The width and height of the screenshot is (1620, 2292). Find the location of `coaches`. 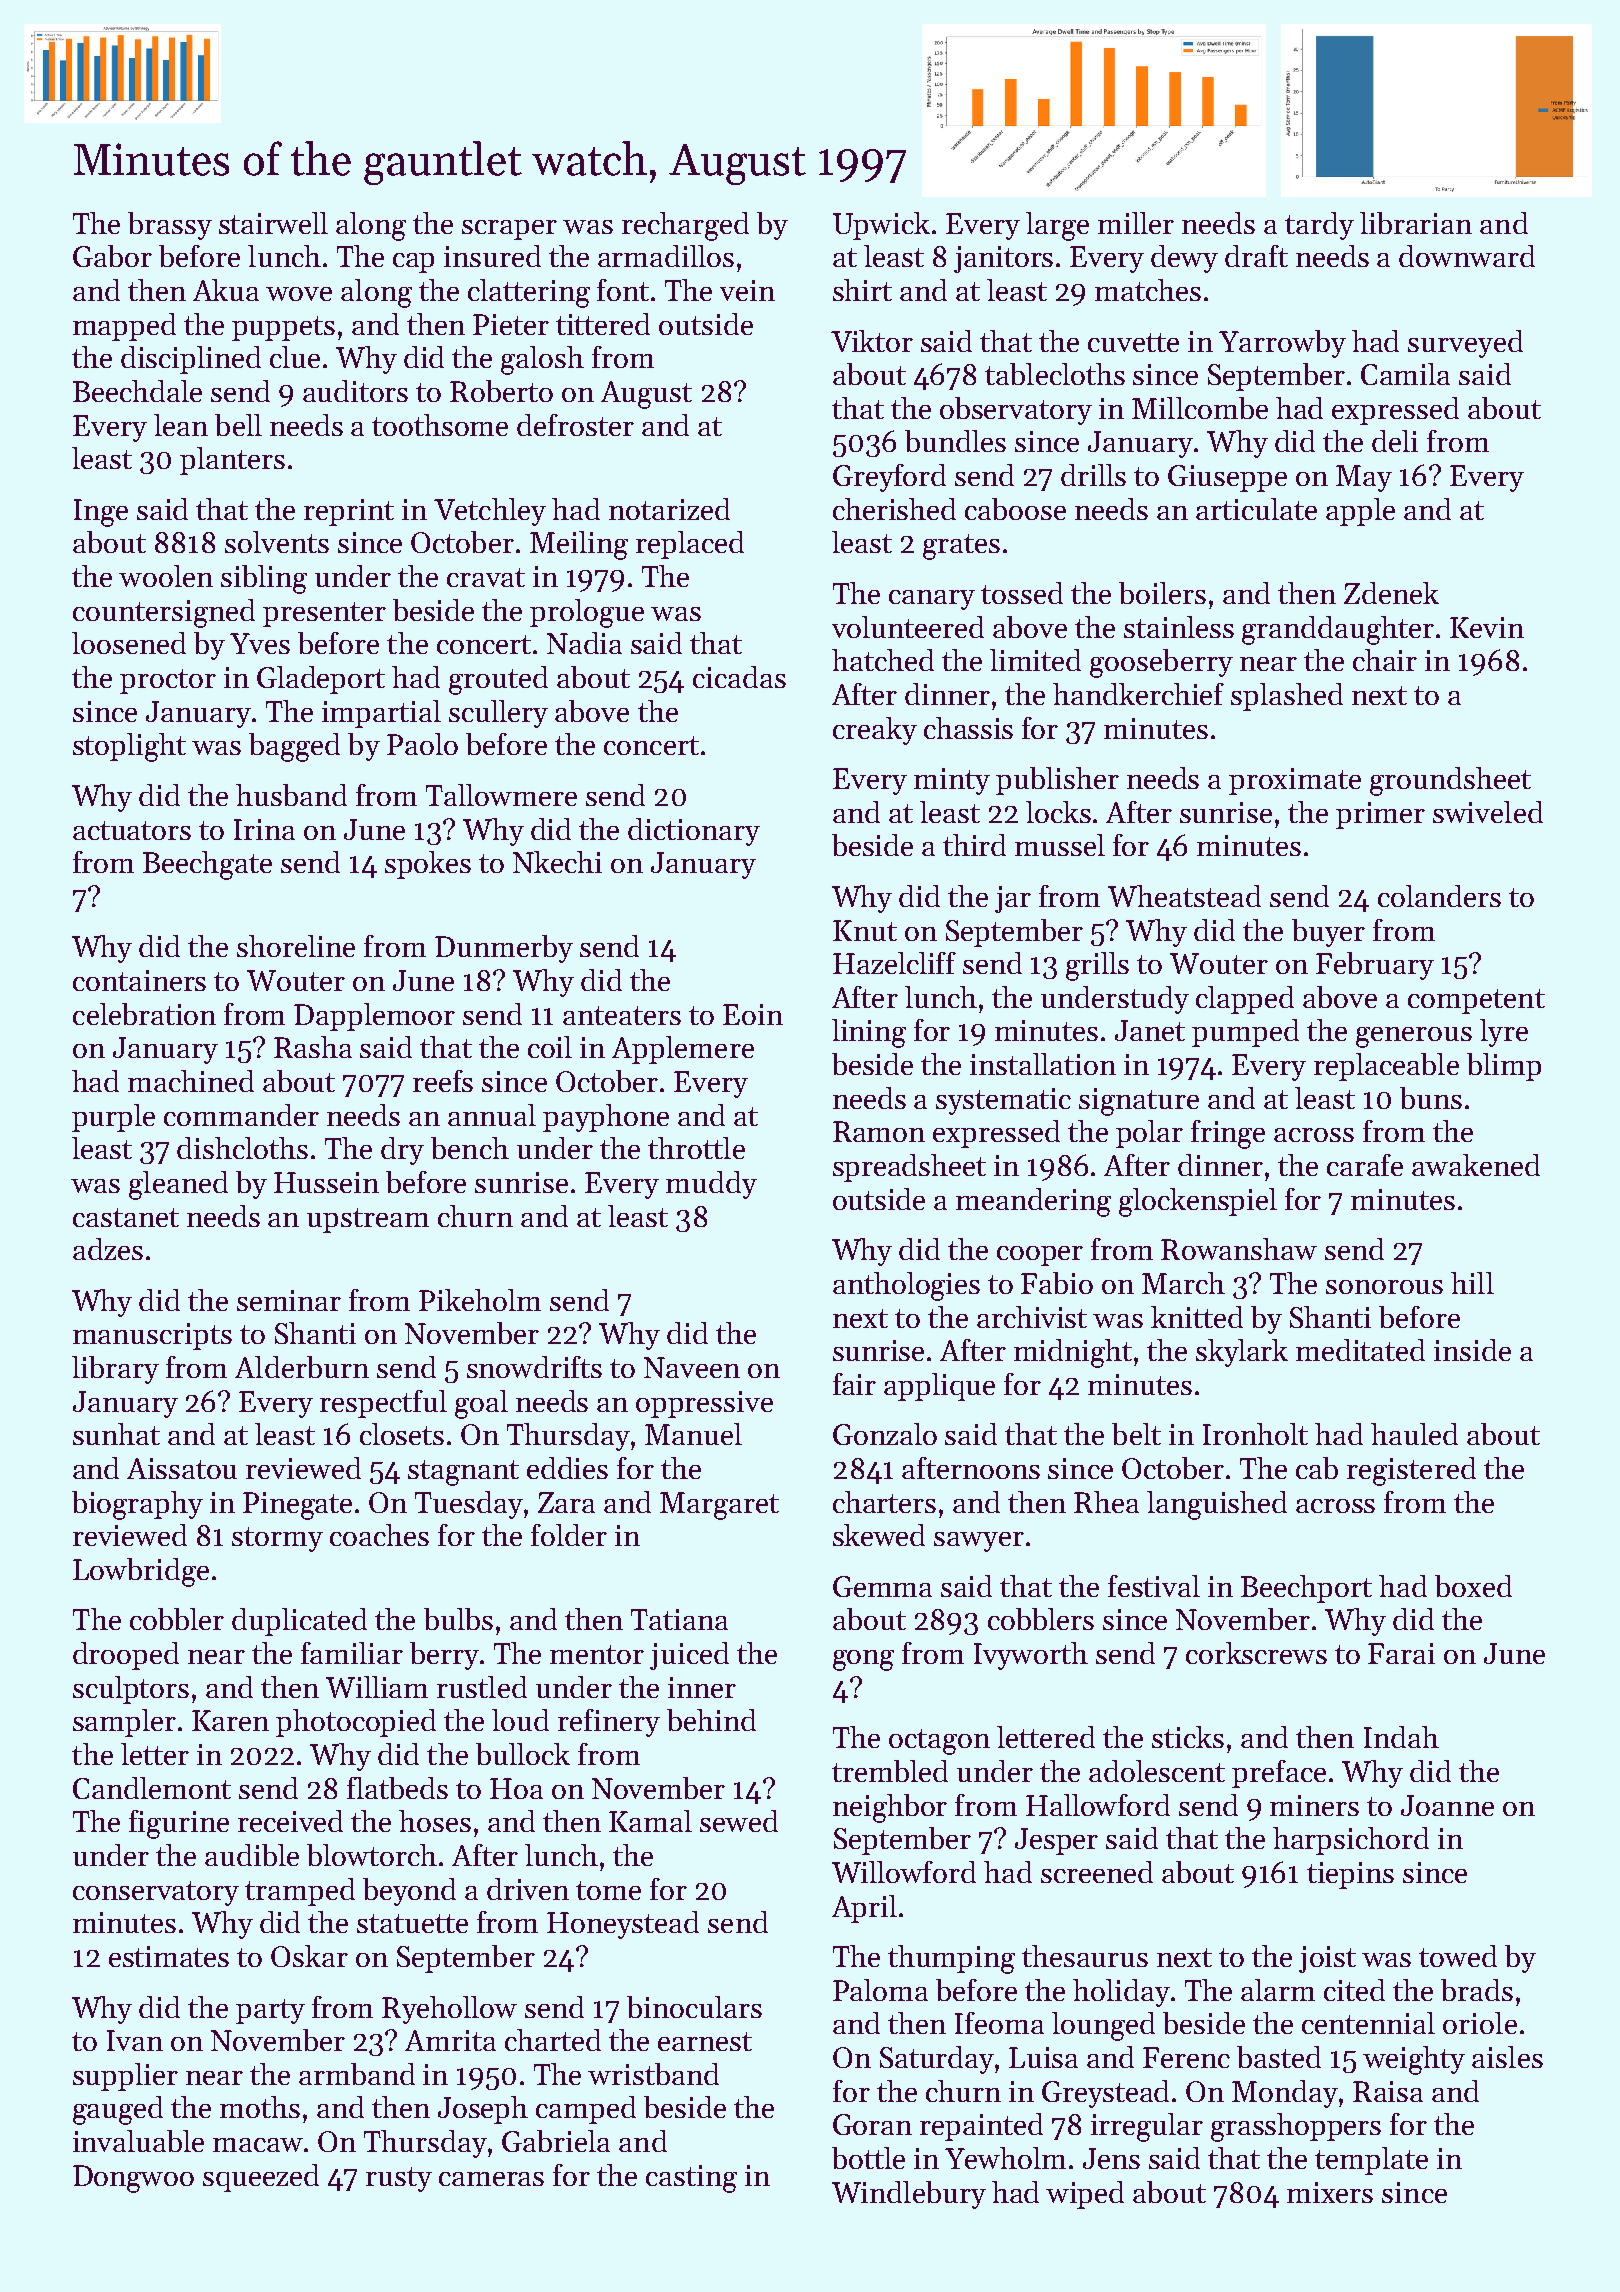

coaches is located at coordinates (379, 1535).
